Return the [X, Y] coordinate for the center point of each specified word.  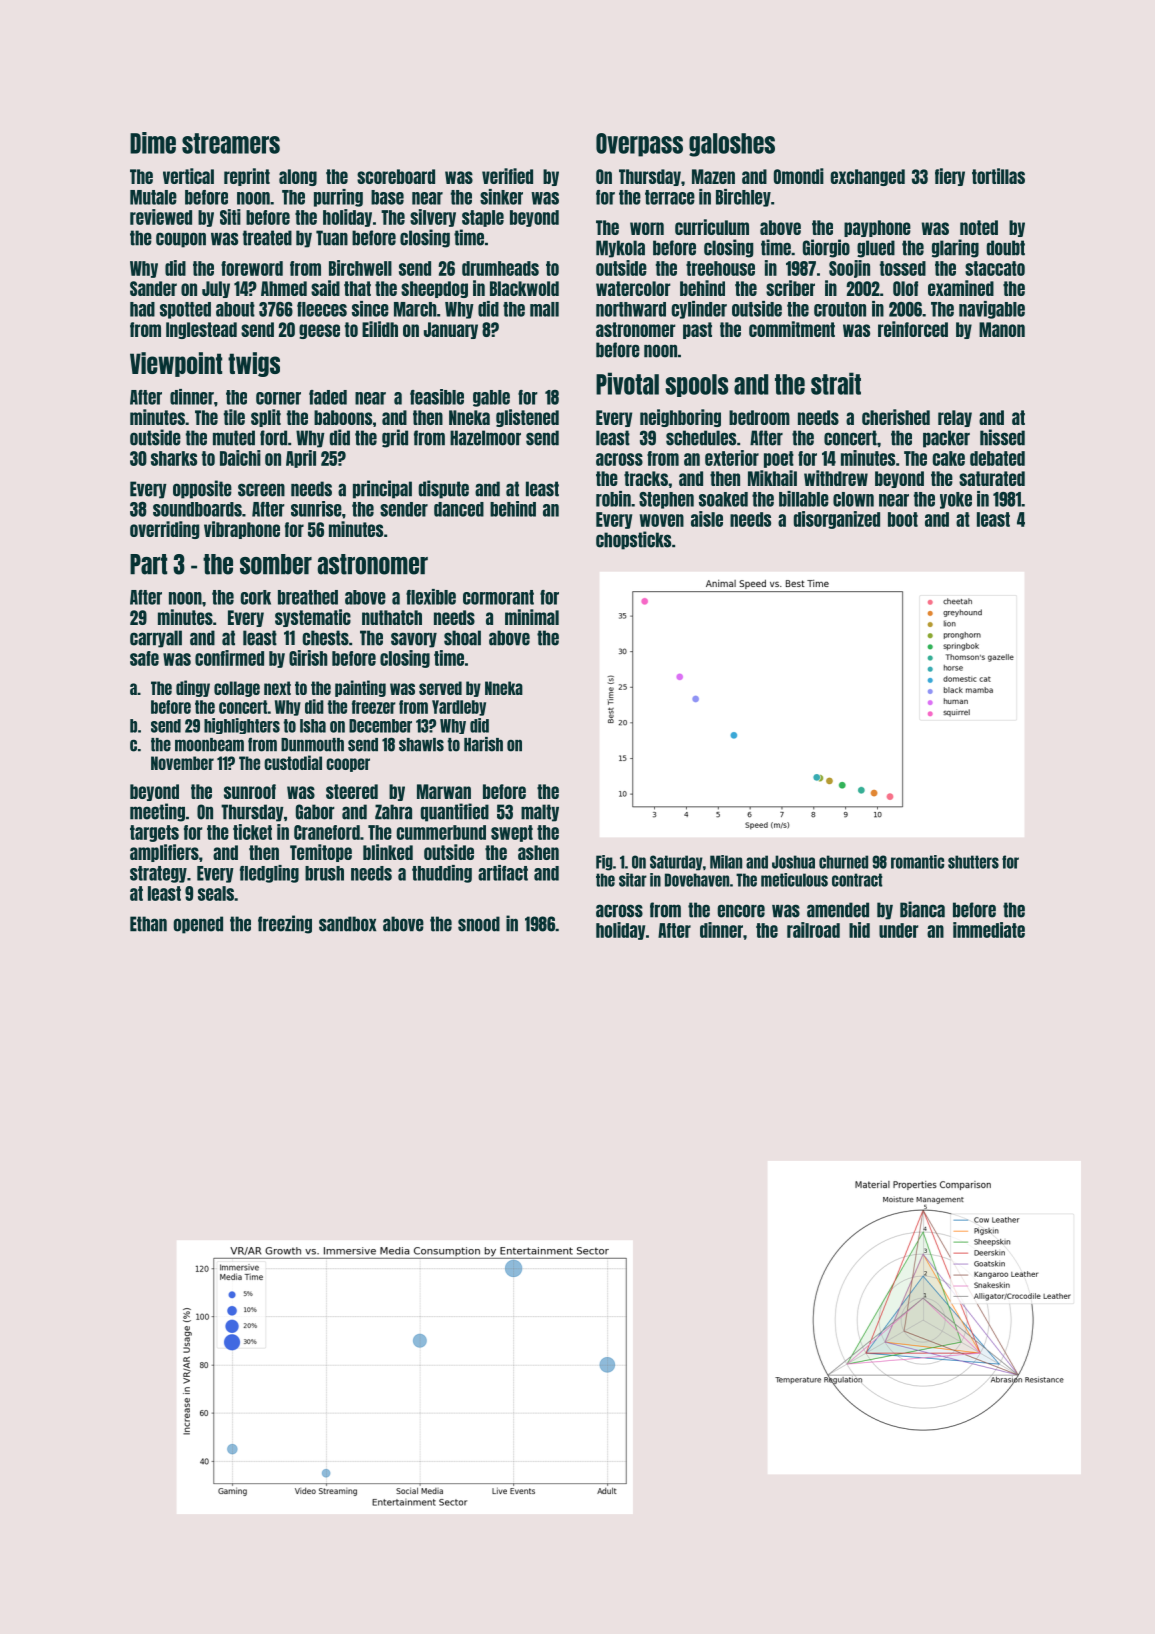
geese [319, 331]
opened [198, 925]
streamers [231, 143]
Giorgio [826, 248]
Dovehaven [697, 880]
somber [276, 564]
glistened [527, 418]
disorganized [837, 520]
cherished [896, 417]
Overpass [639, 145]
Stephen [666, 500]
